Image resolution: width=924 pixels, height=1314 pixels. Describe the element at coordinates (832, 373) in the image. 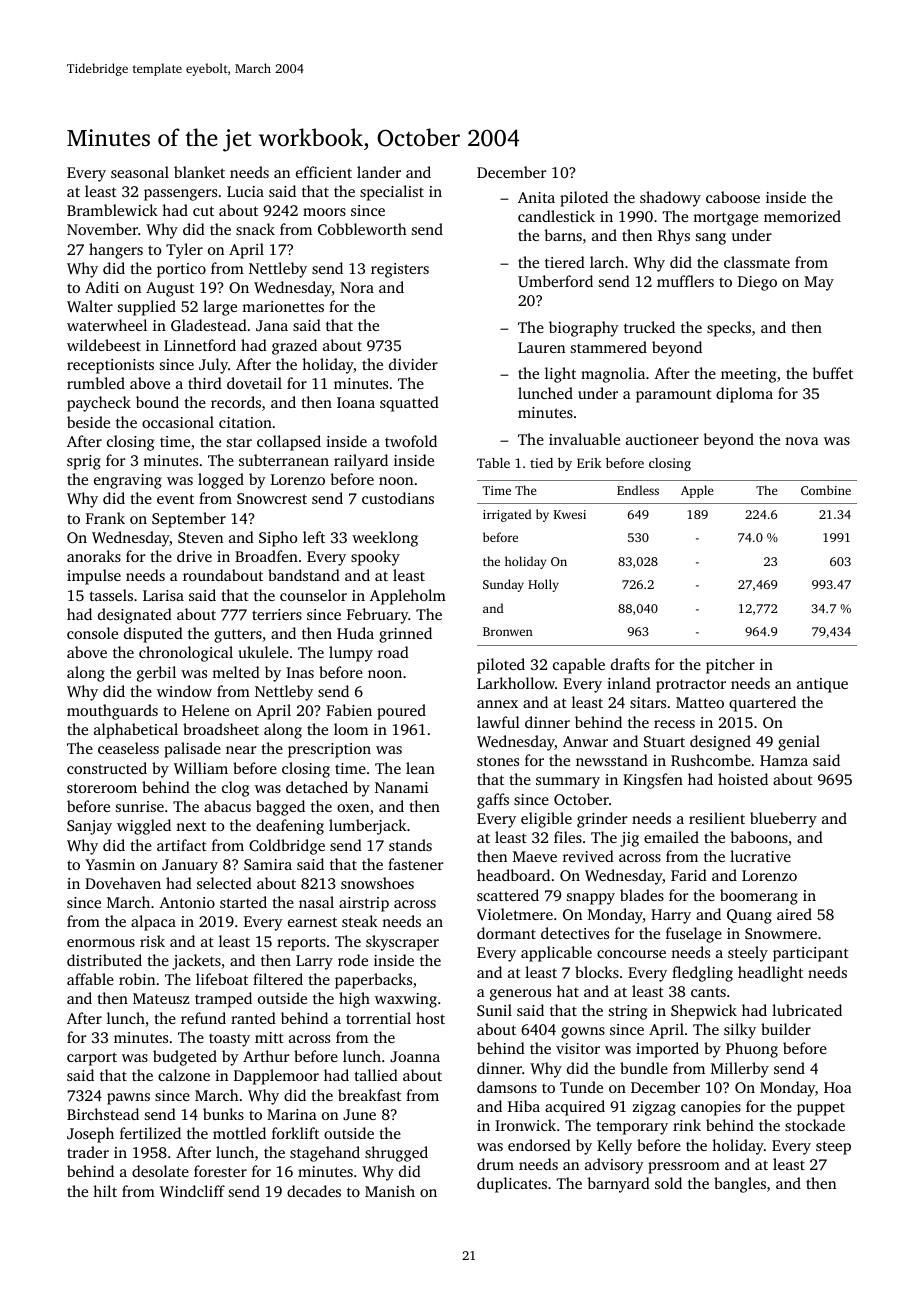

I see `buffet` at that location.
